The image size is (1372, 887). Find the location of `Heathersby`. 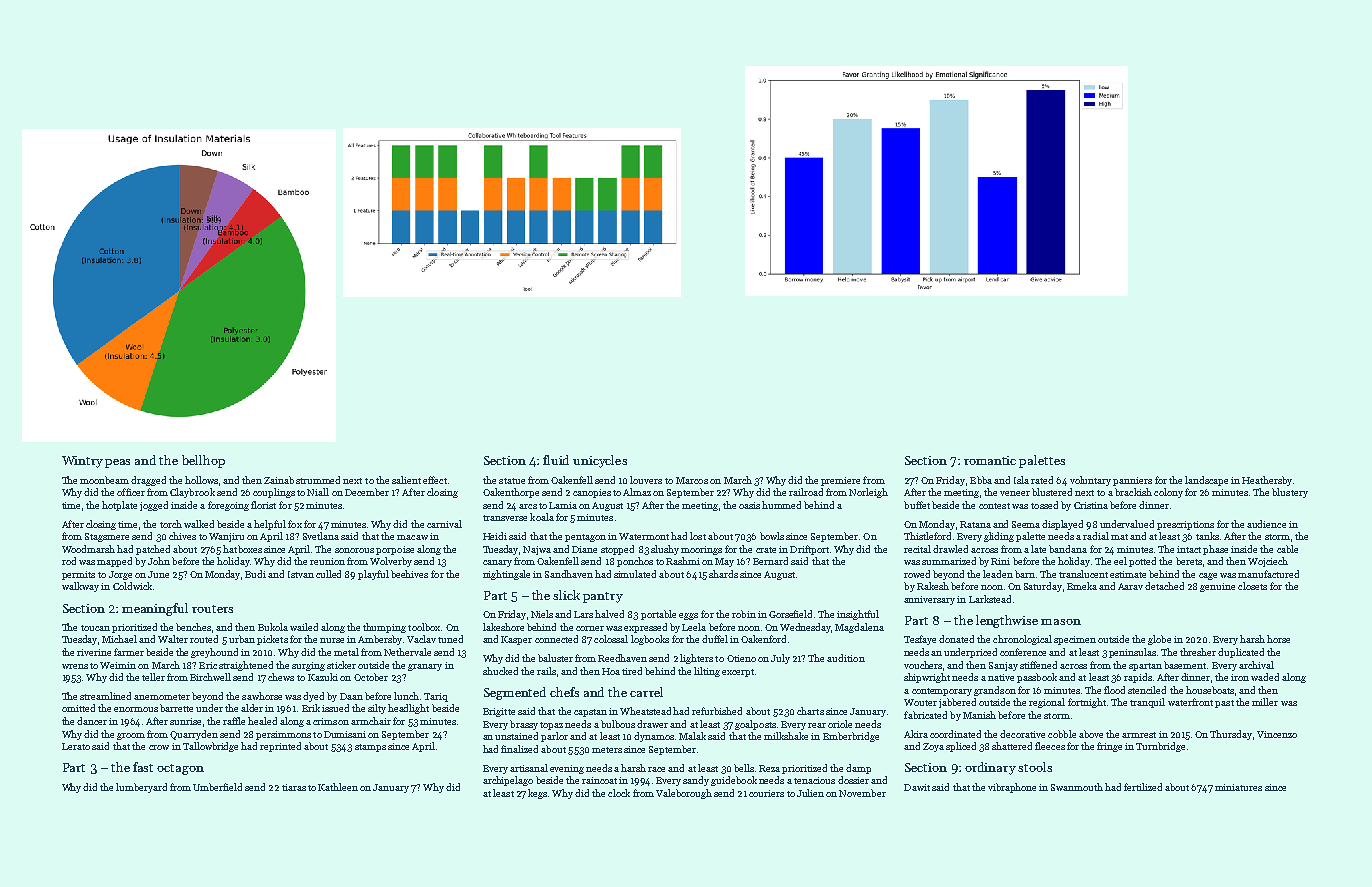

Heathersby is located at coordinates (1267, 481).
